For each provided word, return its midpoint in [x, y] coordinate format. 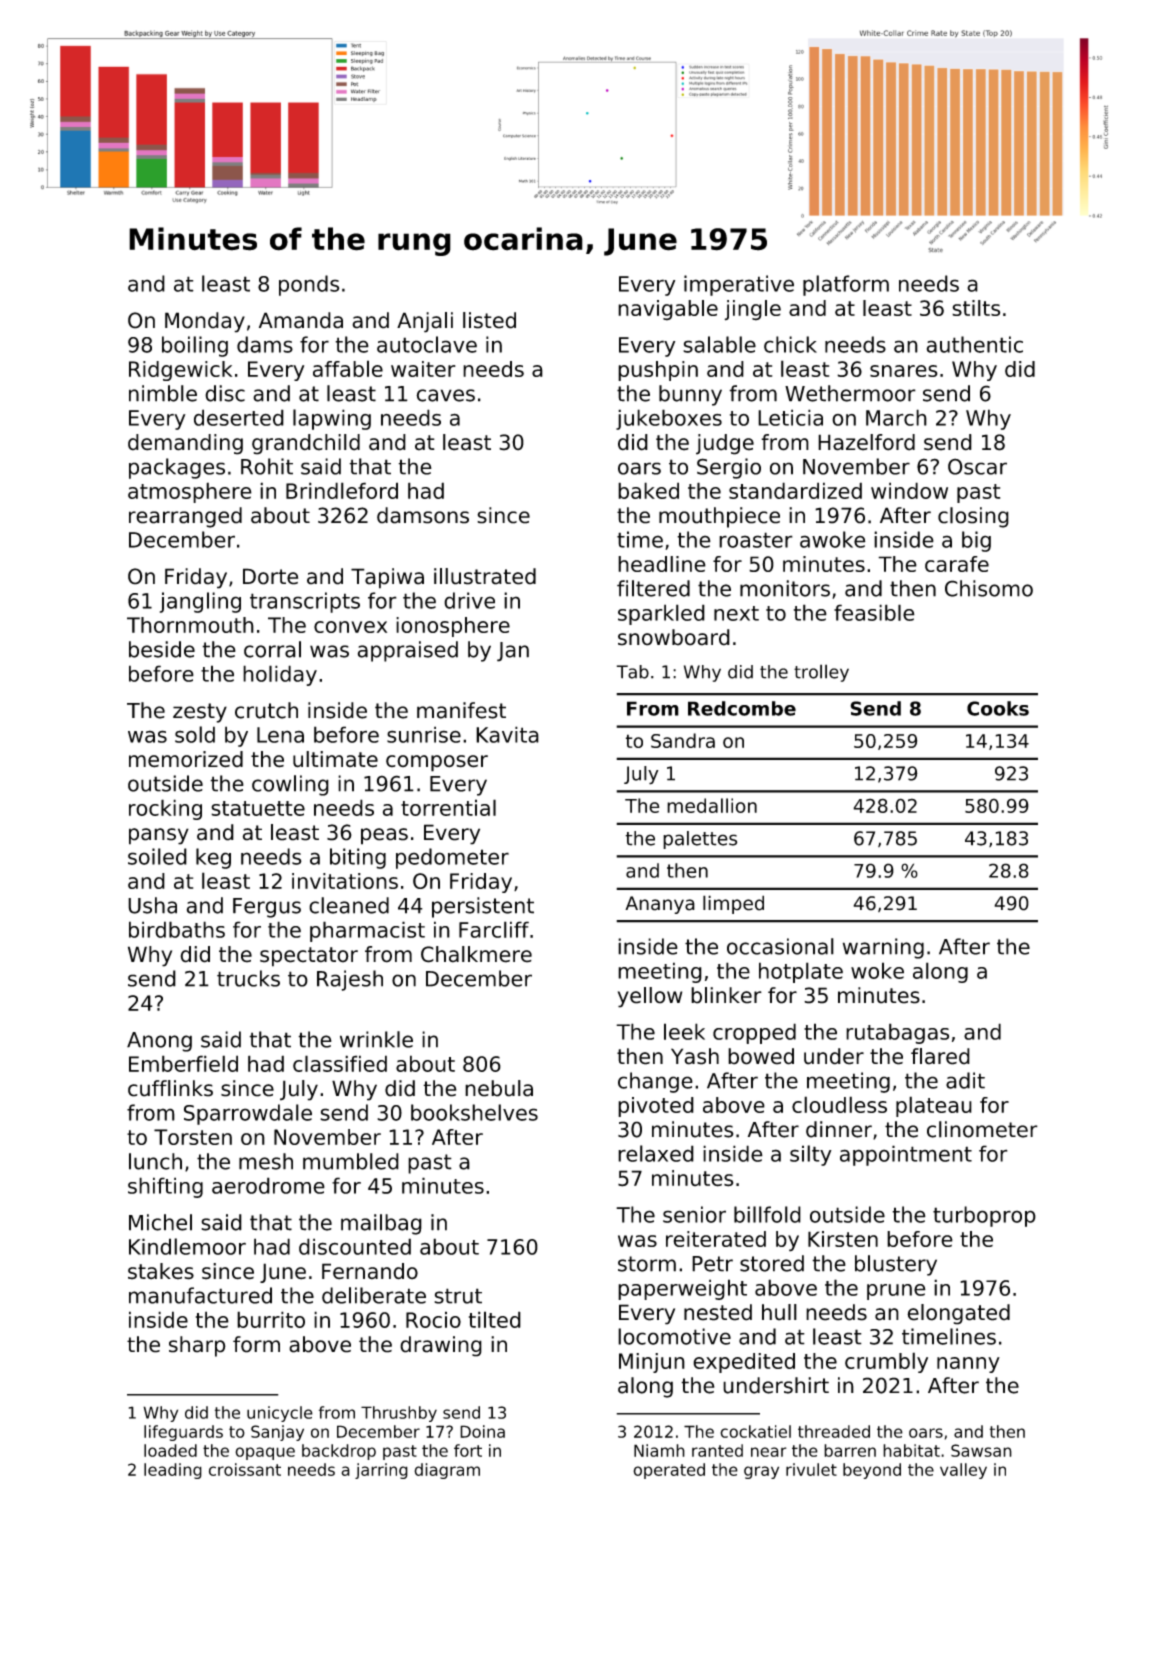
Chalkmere [476, 954]
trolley [821, 673]
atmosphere [190, 492]
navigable [668, 310]
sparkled [661, 614]
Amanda [301, 320]
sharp [197, 1346]
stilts [976, 308]
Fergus [267, 908]
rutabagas [897, 1033]
